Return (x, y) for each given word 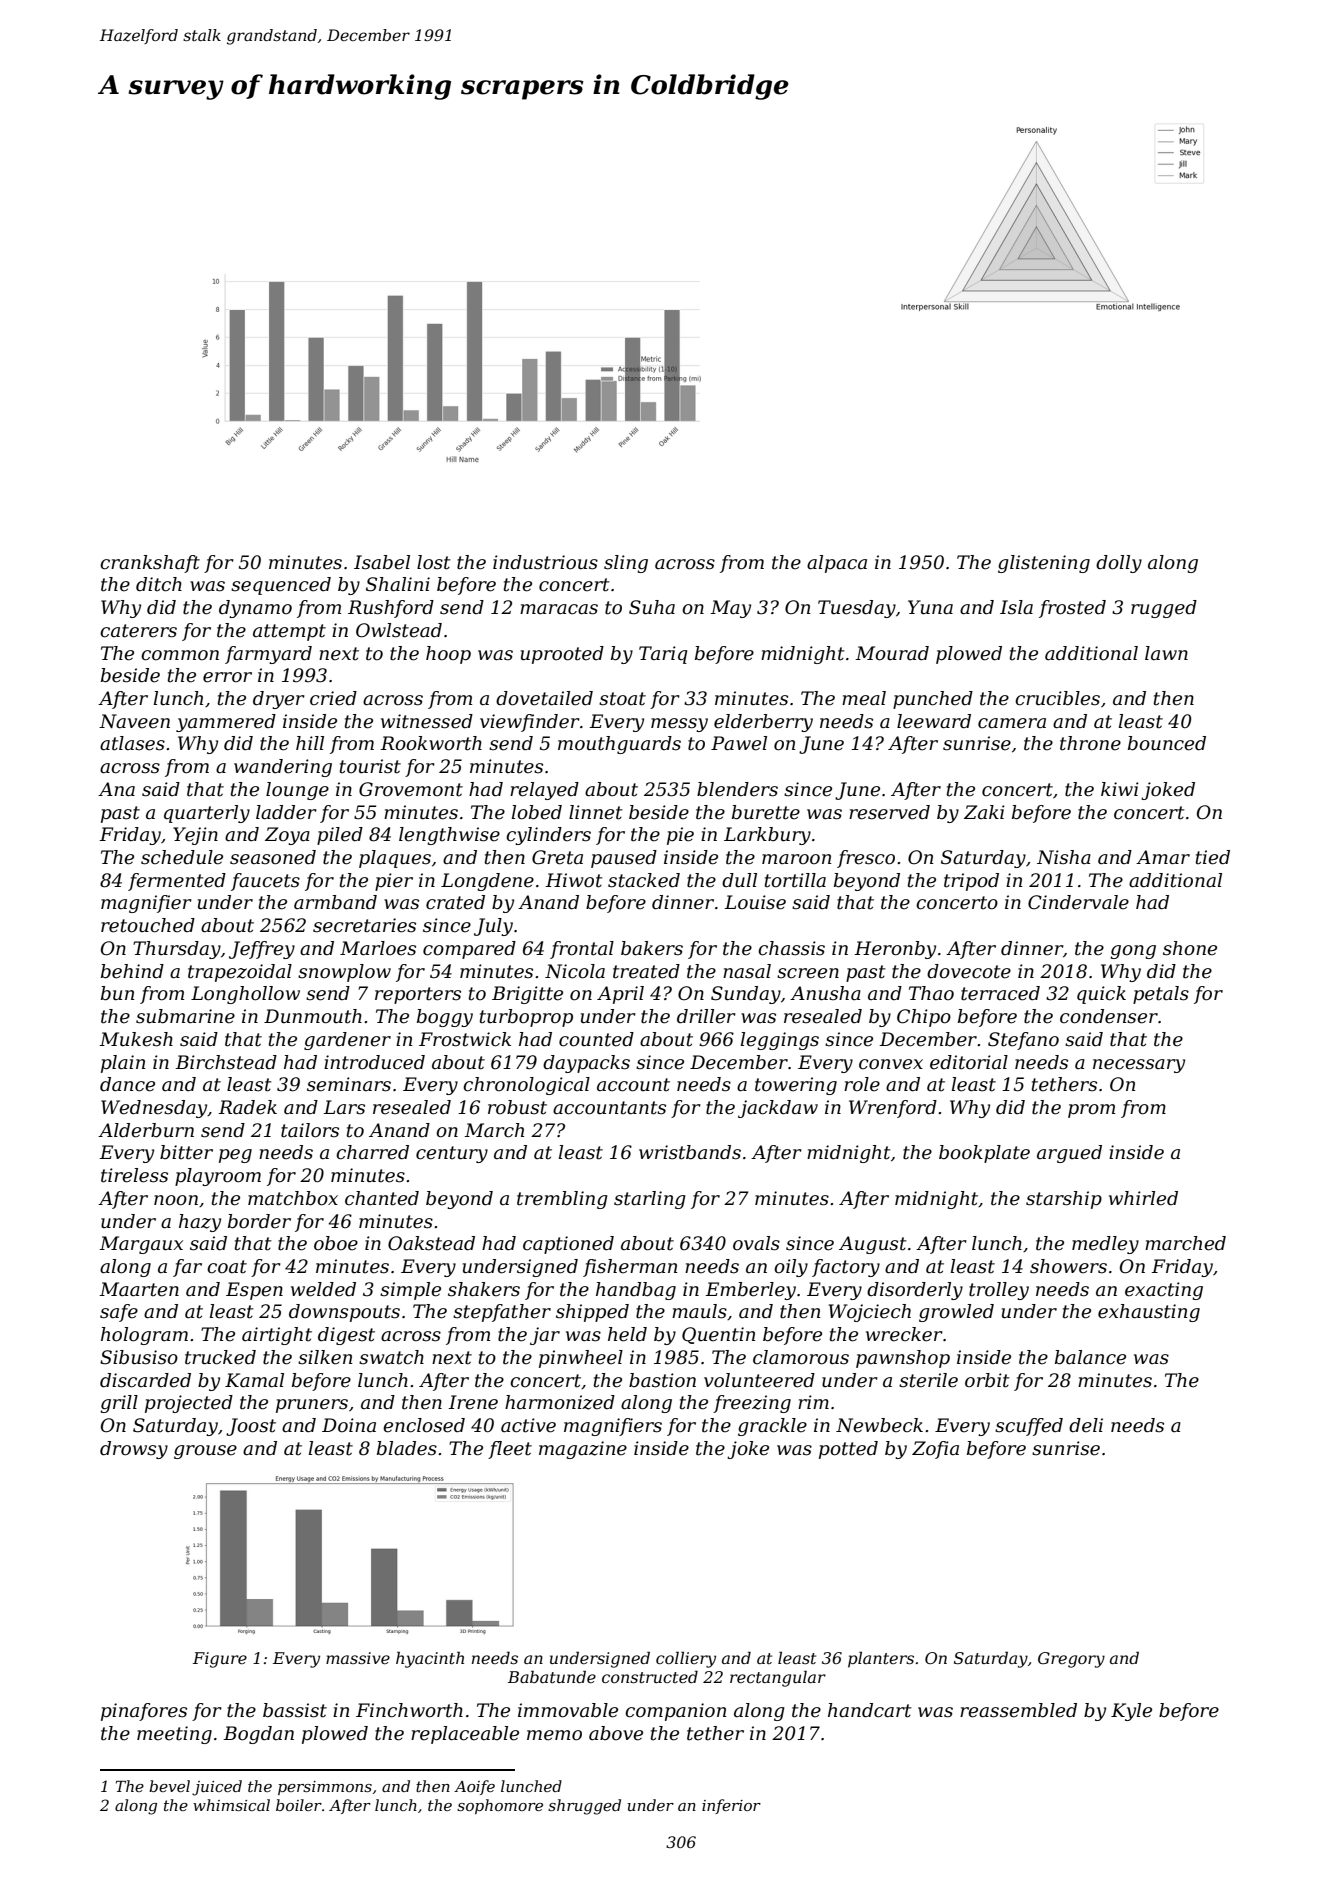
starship (1064, 1200)
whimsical (231, 1805)
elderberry (763, 723)
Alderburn (146, 1130)
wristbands (690, 1152)
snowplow (344, 973)
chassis (791, 948)
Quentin (719, 1335)
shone (1190, 948)
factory (846, 1268)
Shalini (398, 584)
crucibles (1057, 698)
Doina (349, 1425)
